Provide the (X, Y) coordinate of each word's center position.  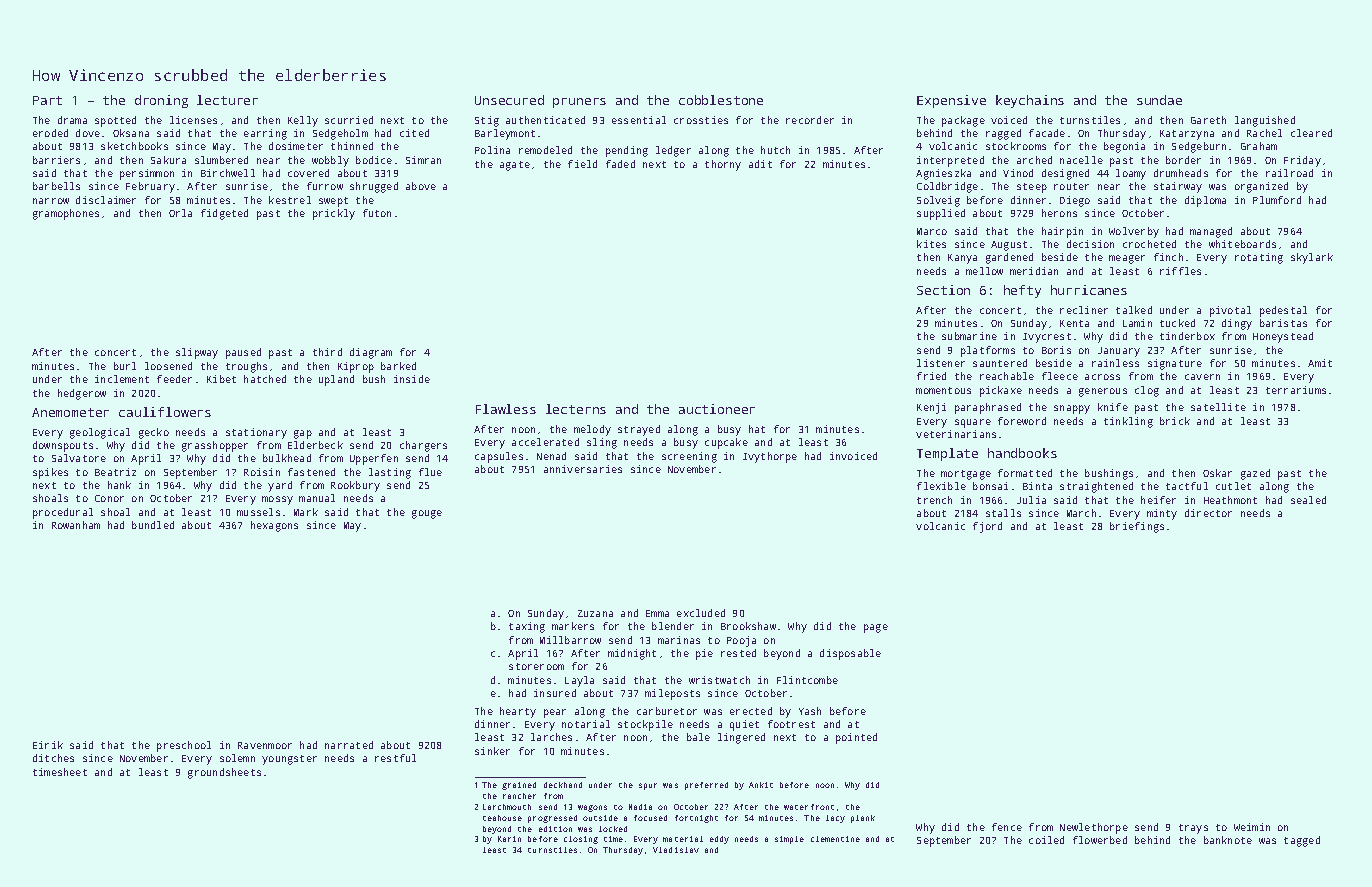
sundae (1159, 100)
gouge (427, 514)
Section (943, 290)
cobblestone (721, 100)
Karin (509, 839)
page (876, 628)
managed (1211, 232)
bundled (153, 525)
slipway (197, 353)
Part (47, 100)
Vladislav (676, 850)
